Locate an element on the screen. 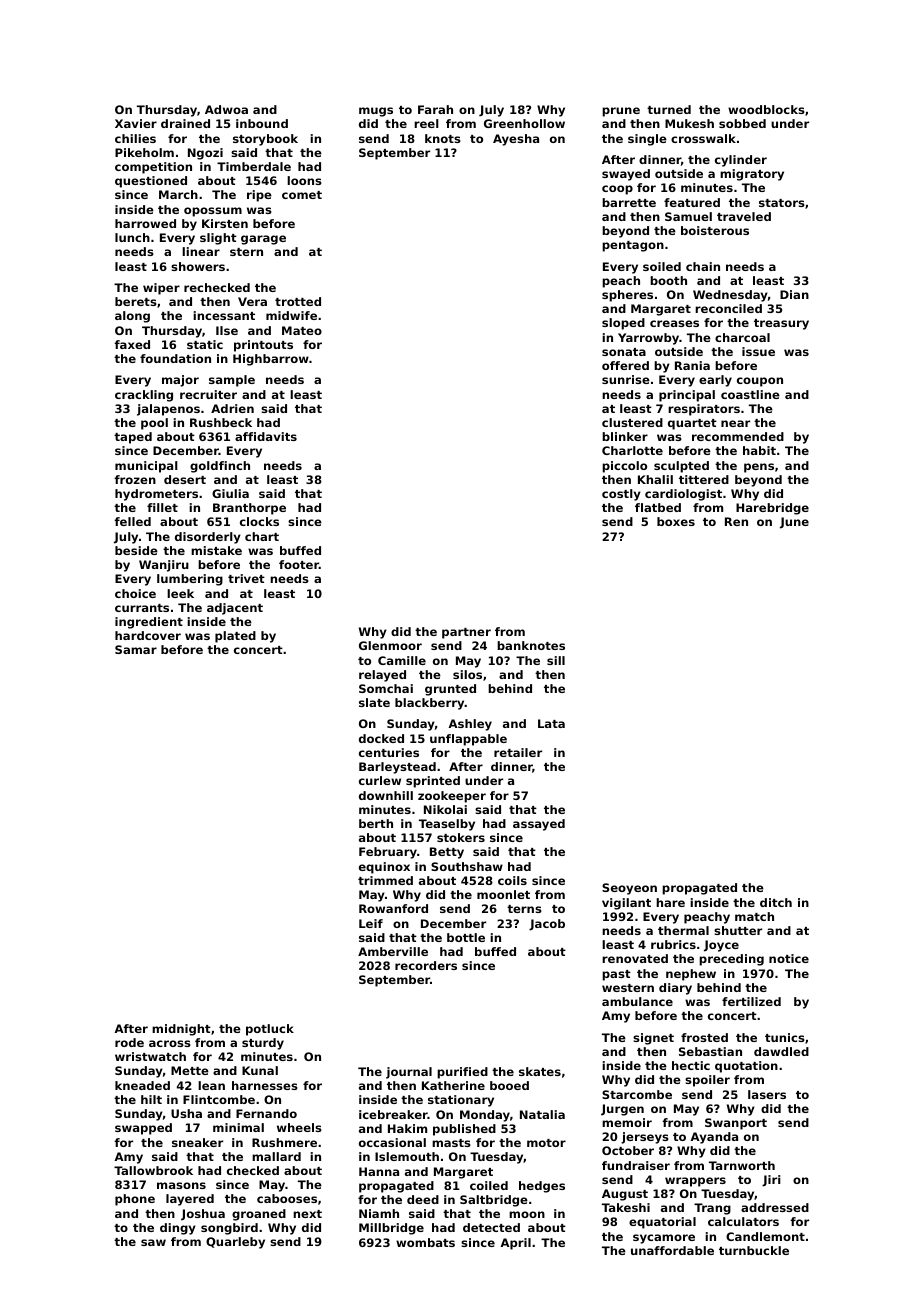  wiper is located at coordinates (161, 289).
